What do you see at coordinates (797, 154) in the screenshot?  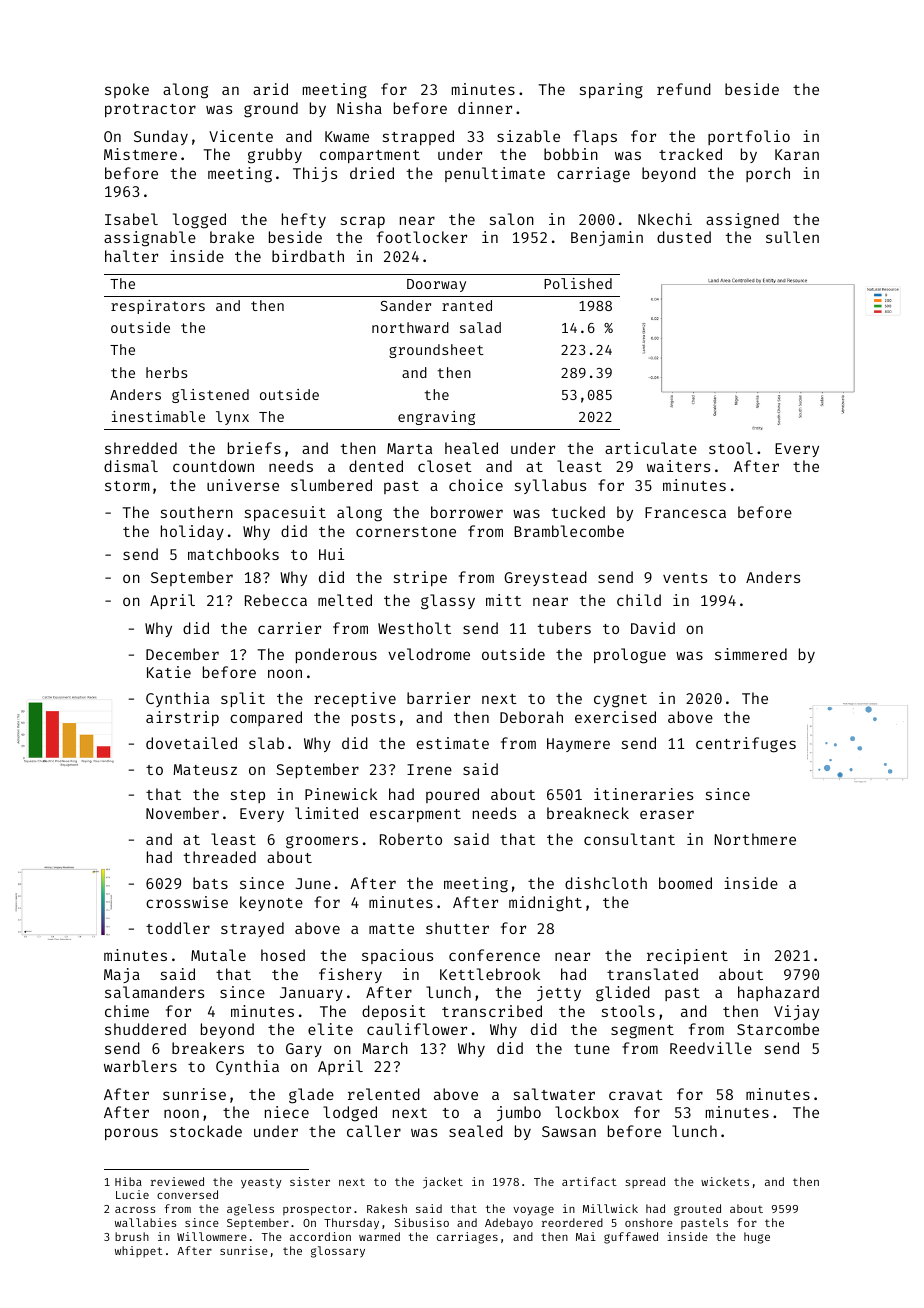 I see `Karan` at bounding box center [797, 154].
